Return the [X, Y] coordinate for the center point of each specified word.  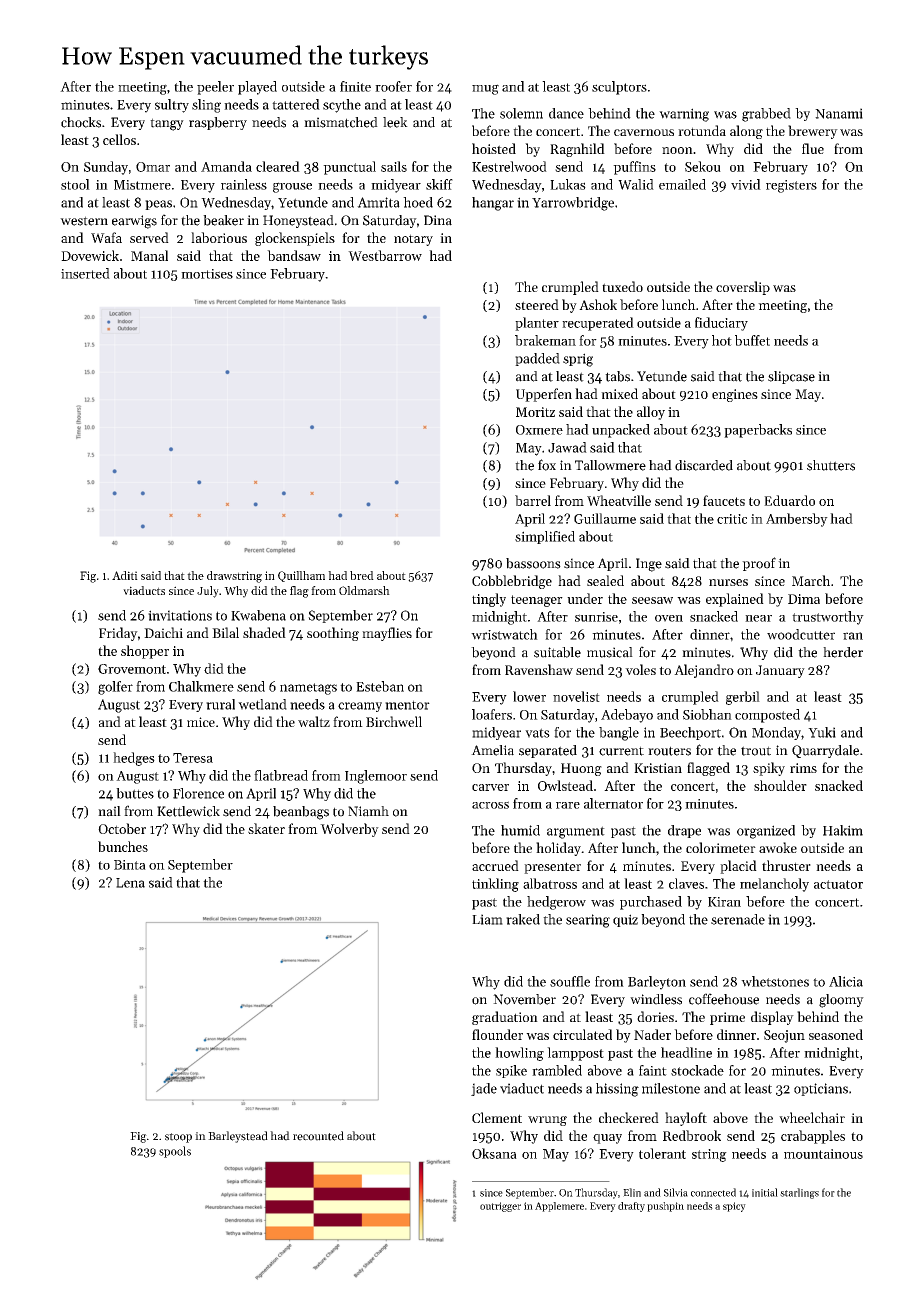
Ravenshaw [539, 669]
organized [766, 832]
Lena [130, 883]
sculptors [619, 88]
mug [485, 89]
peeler [215, 88]
